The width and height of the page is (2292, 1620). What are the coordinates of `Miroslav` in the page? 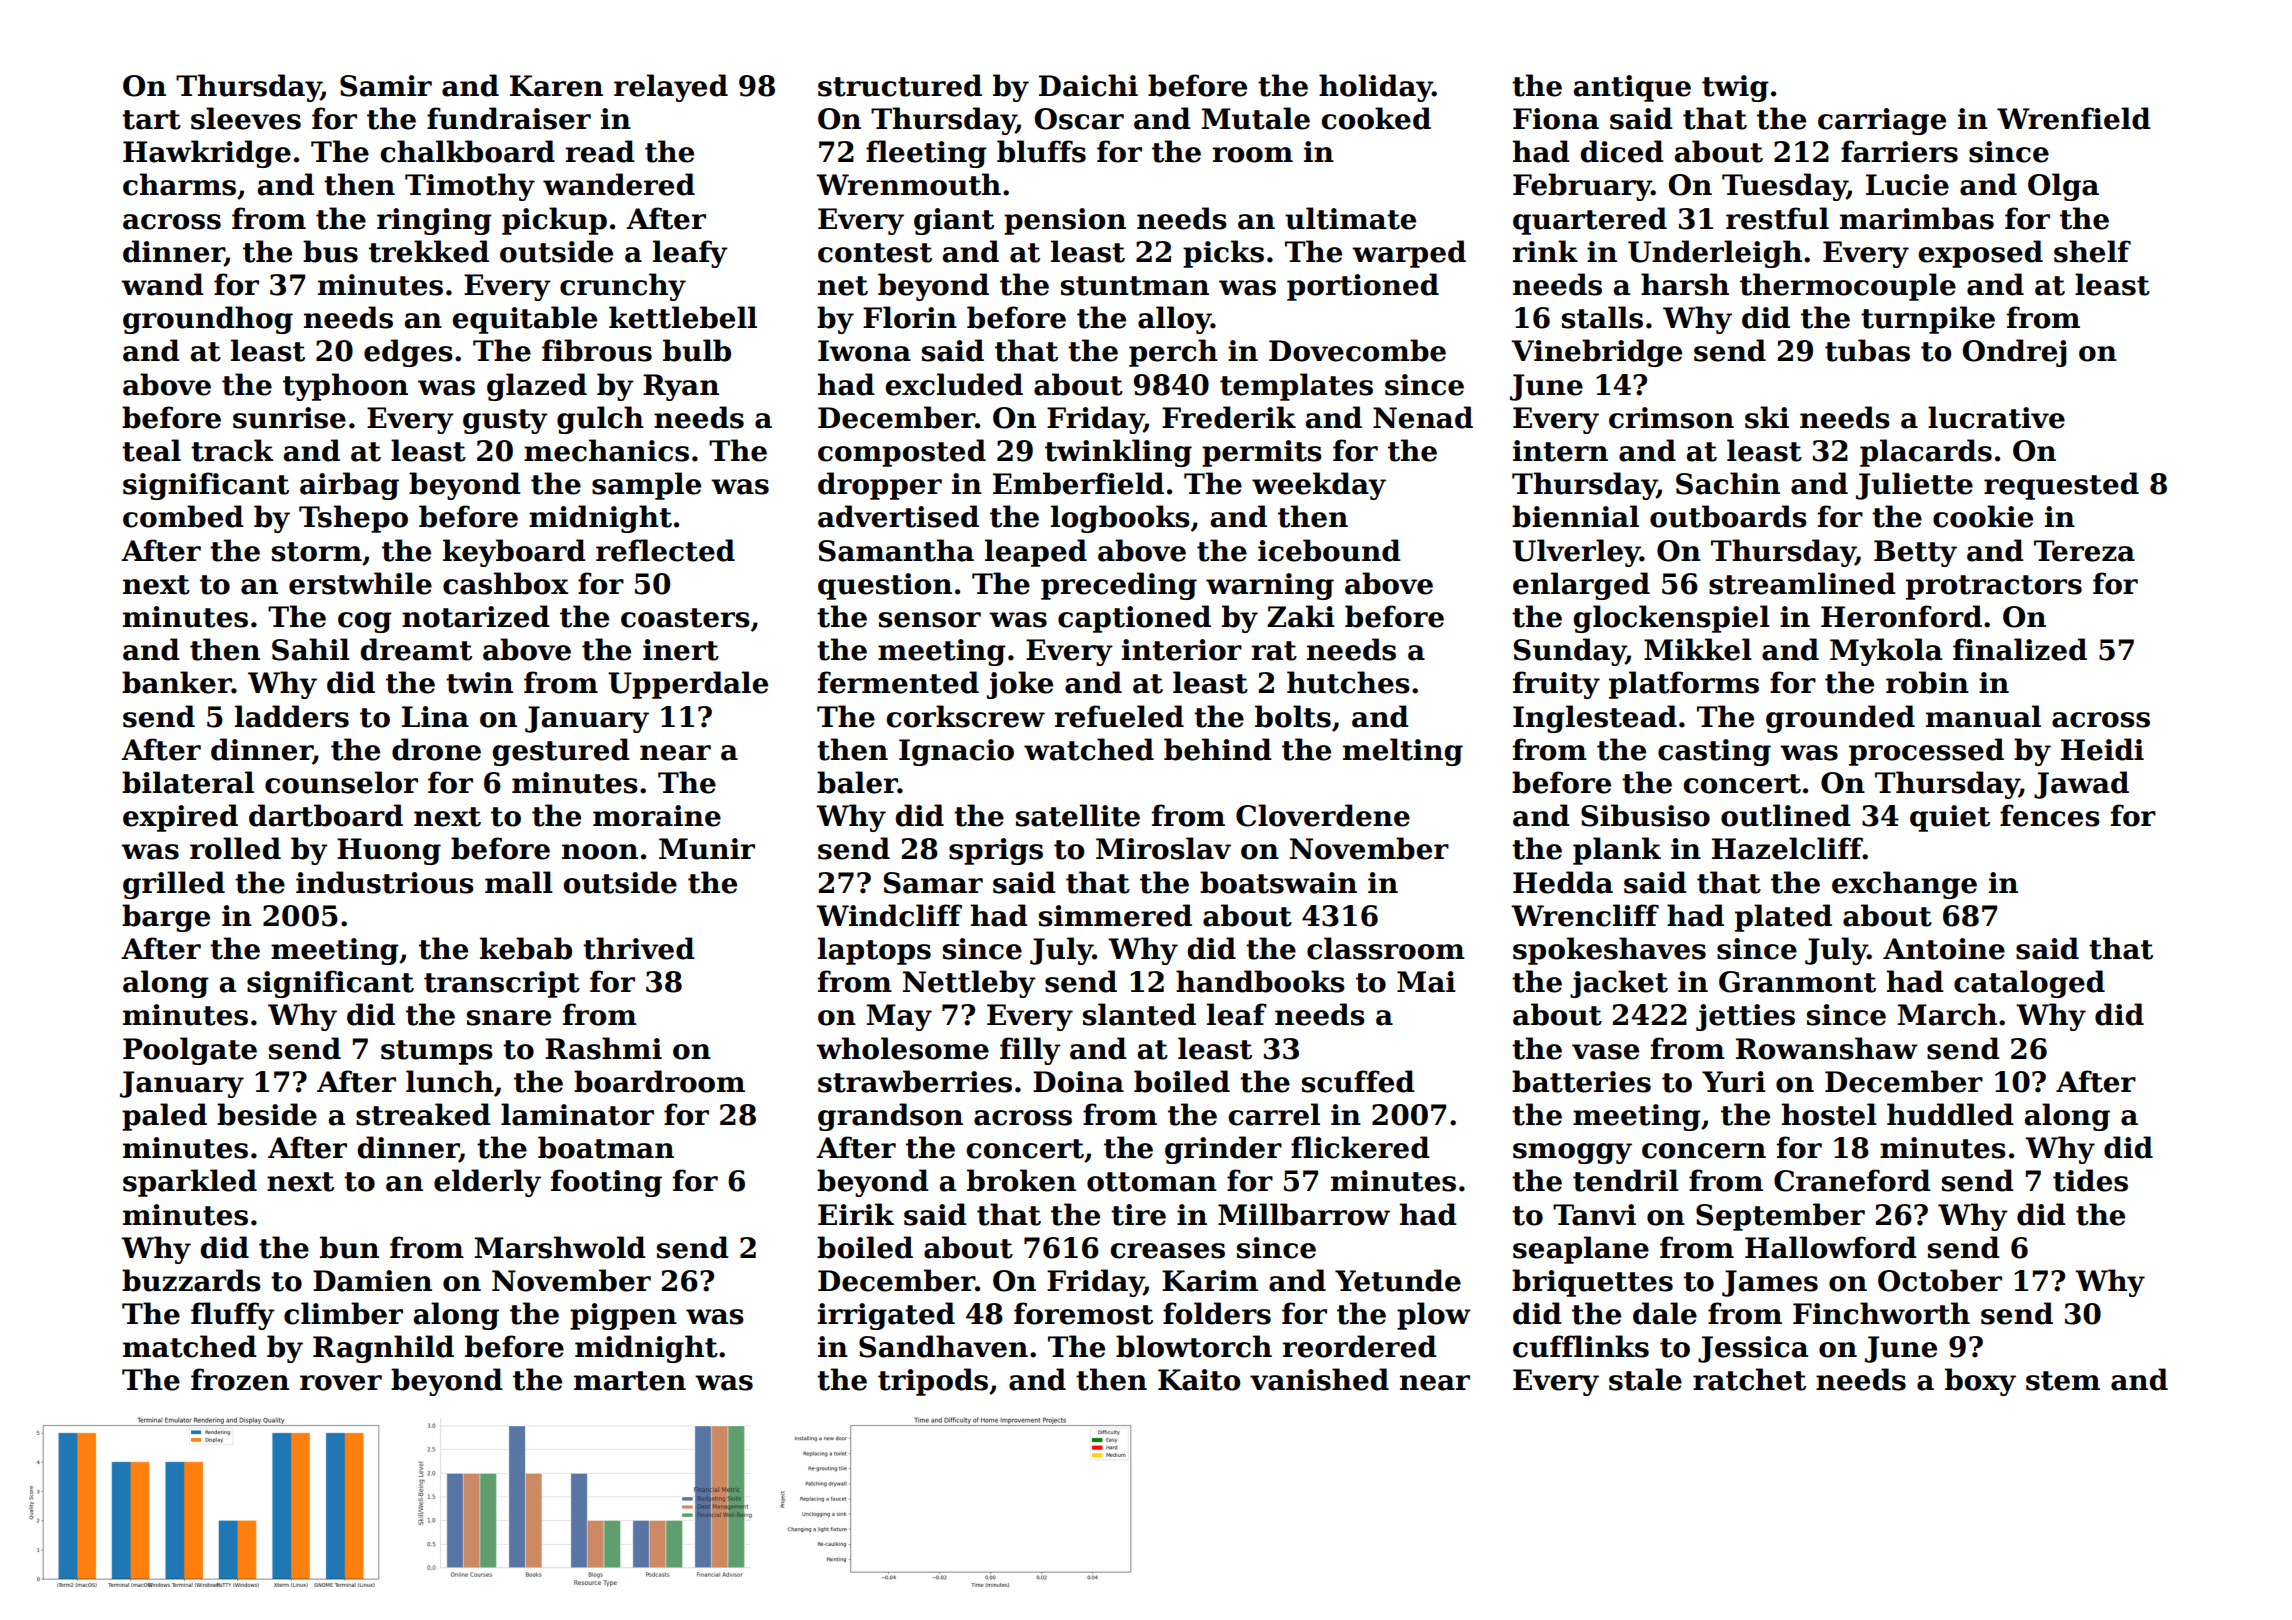 It's located at (1163, 848).
